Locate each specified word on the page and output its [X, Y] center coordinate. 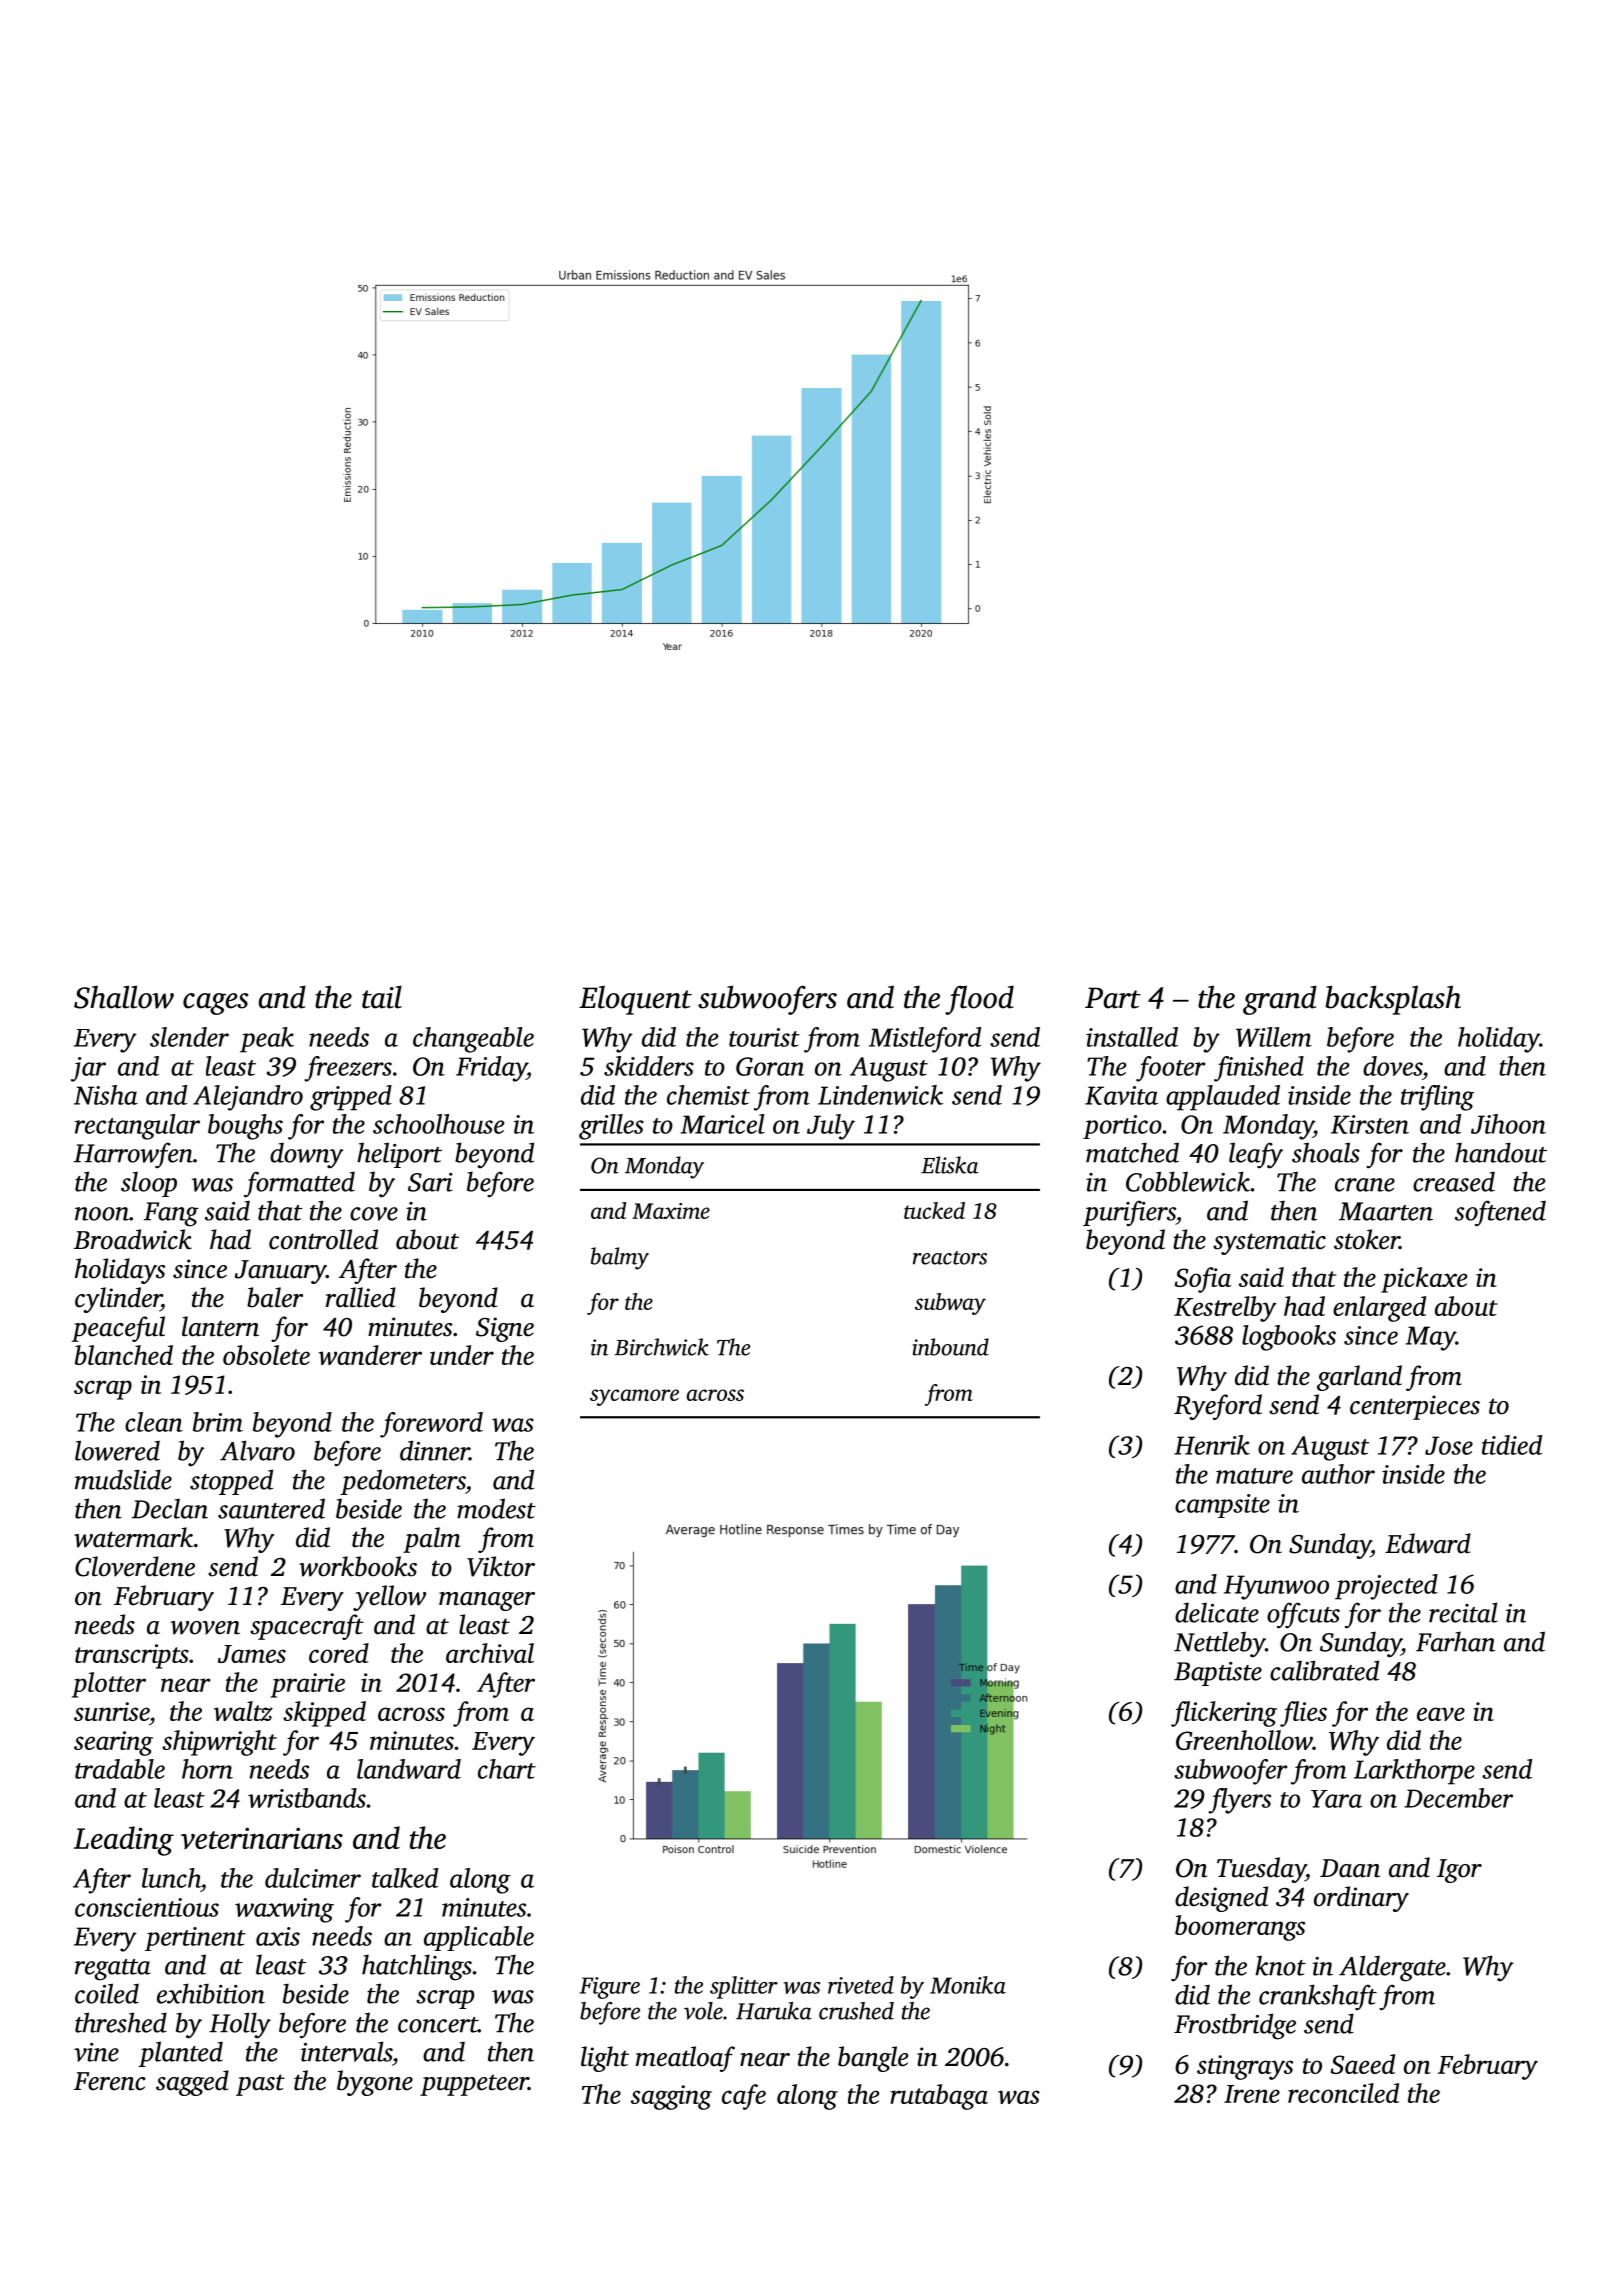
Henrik [1212, 1445]
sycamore [634, 1397]
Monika [968, 1985]
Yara [1336, 1799]
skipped [324, 1714]
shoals [1326, 1152]
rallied [361, 1297]
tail [382, 997]
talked [405, 1878]
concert [438, 2025]
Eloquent [635, 1000]
